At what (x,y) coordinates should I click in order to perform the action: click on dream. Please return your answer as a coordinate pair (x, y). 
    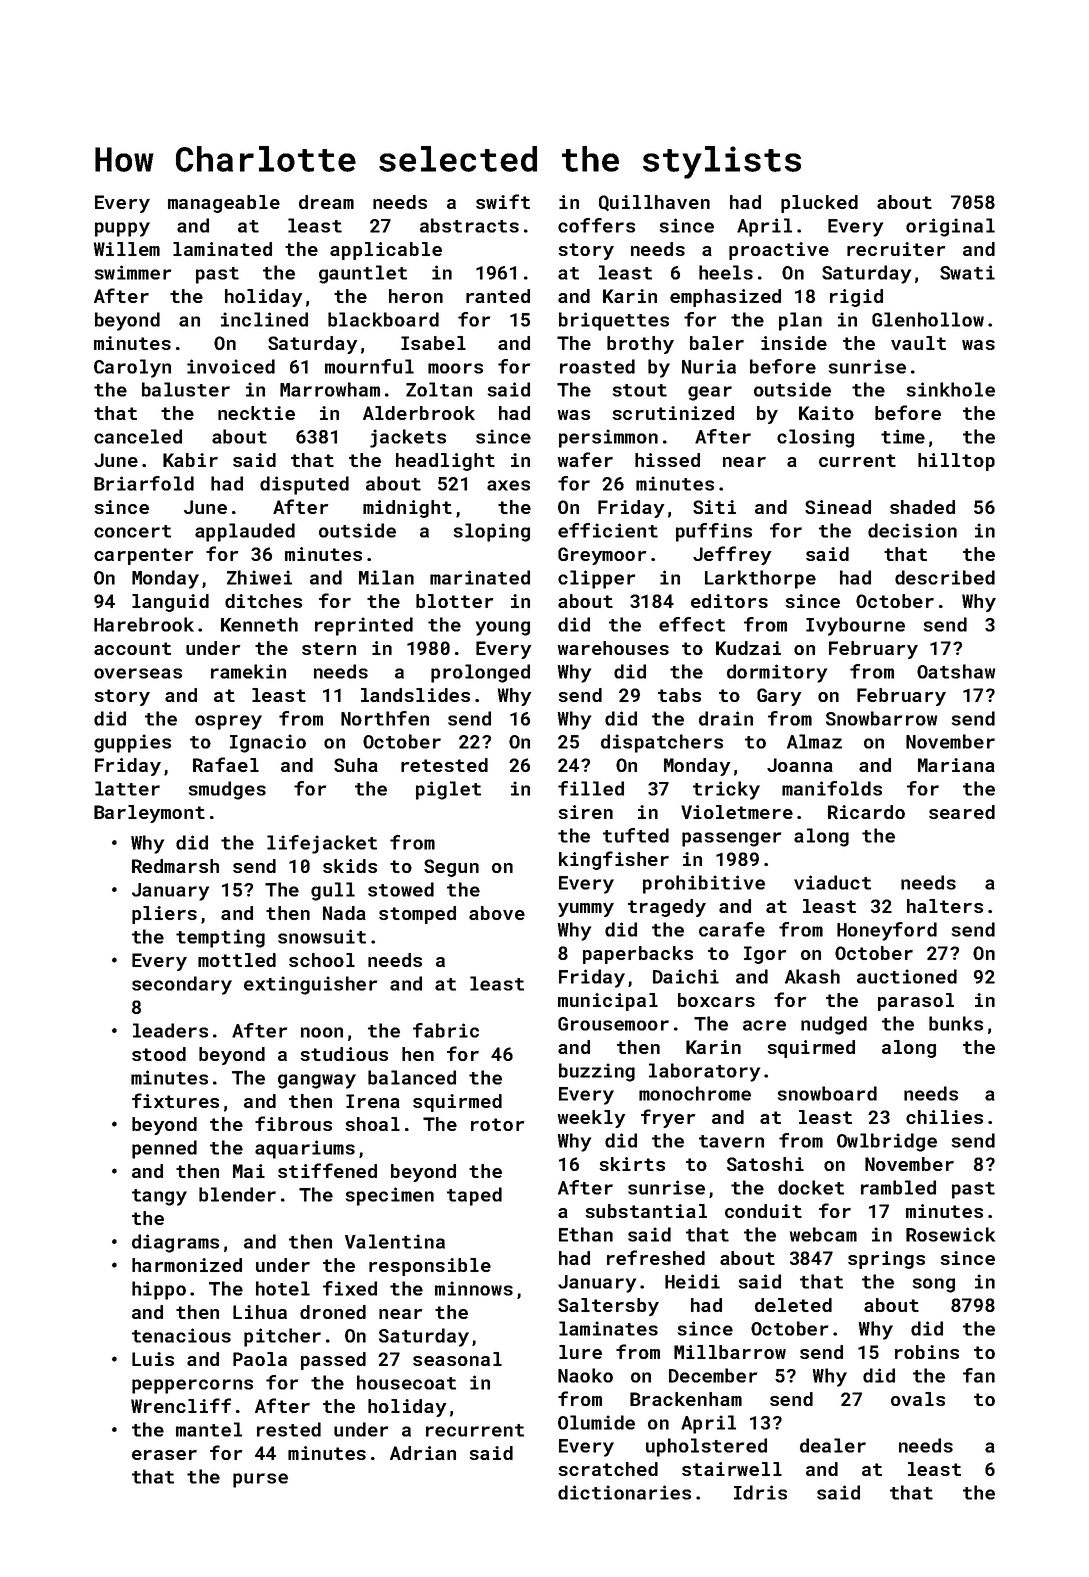
    Looking at the image, I should click on (326, 202).
